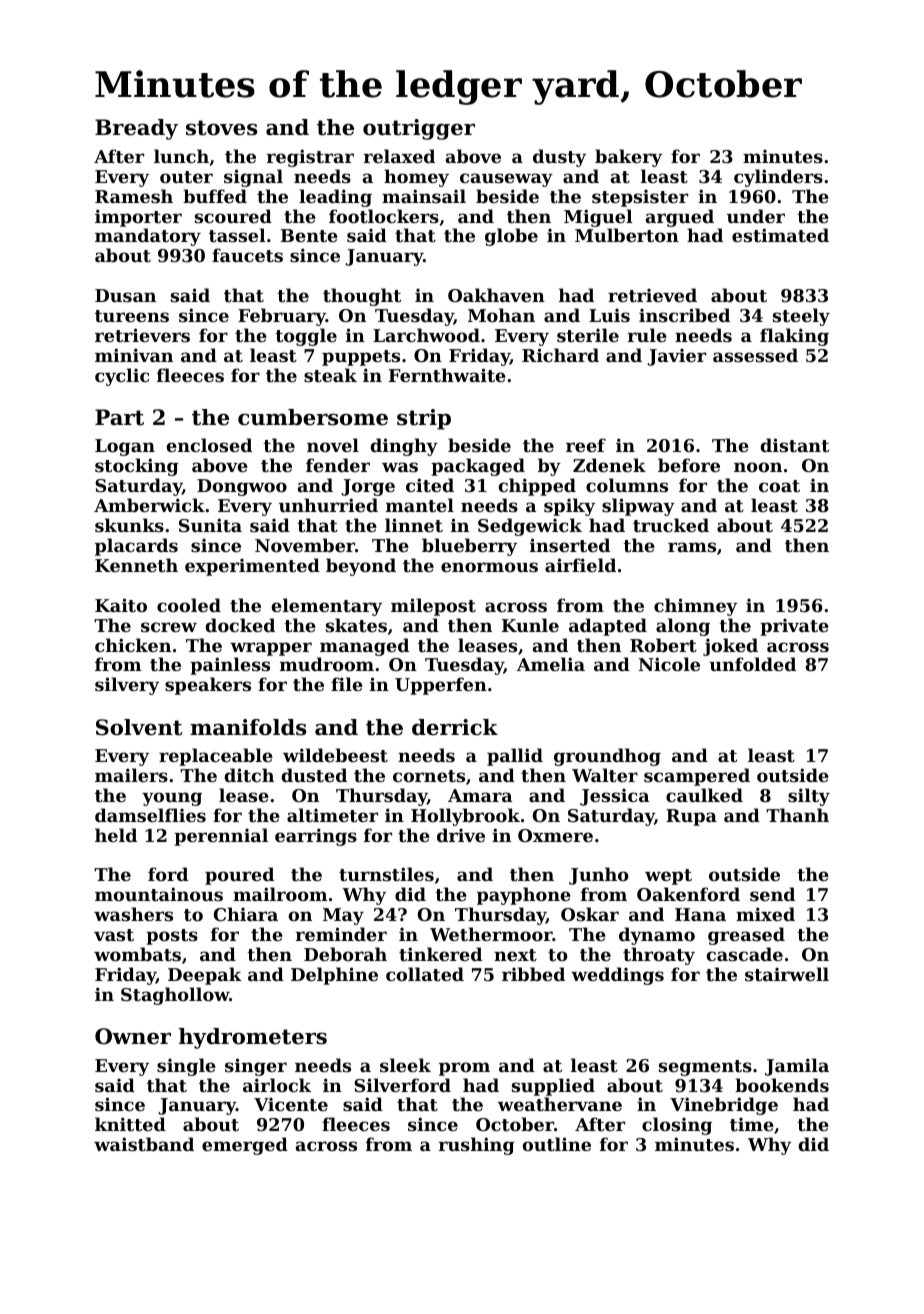 The image size is (924, 1314). Describe the element at coordinates (133, 1036) in the image. I see `Owner` at that location.
